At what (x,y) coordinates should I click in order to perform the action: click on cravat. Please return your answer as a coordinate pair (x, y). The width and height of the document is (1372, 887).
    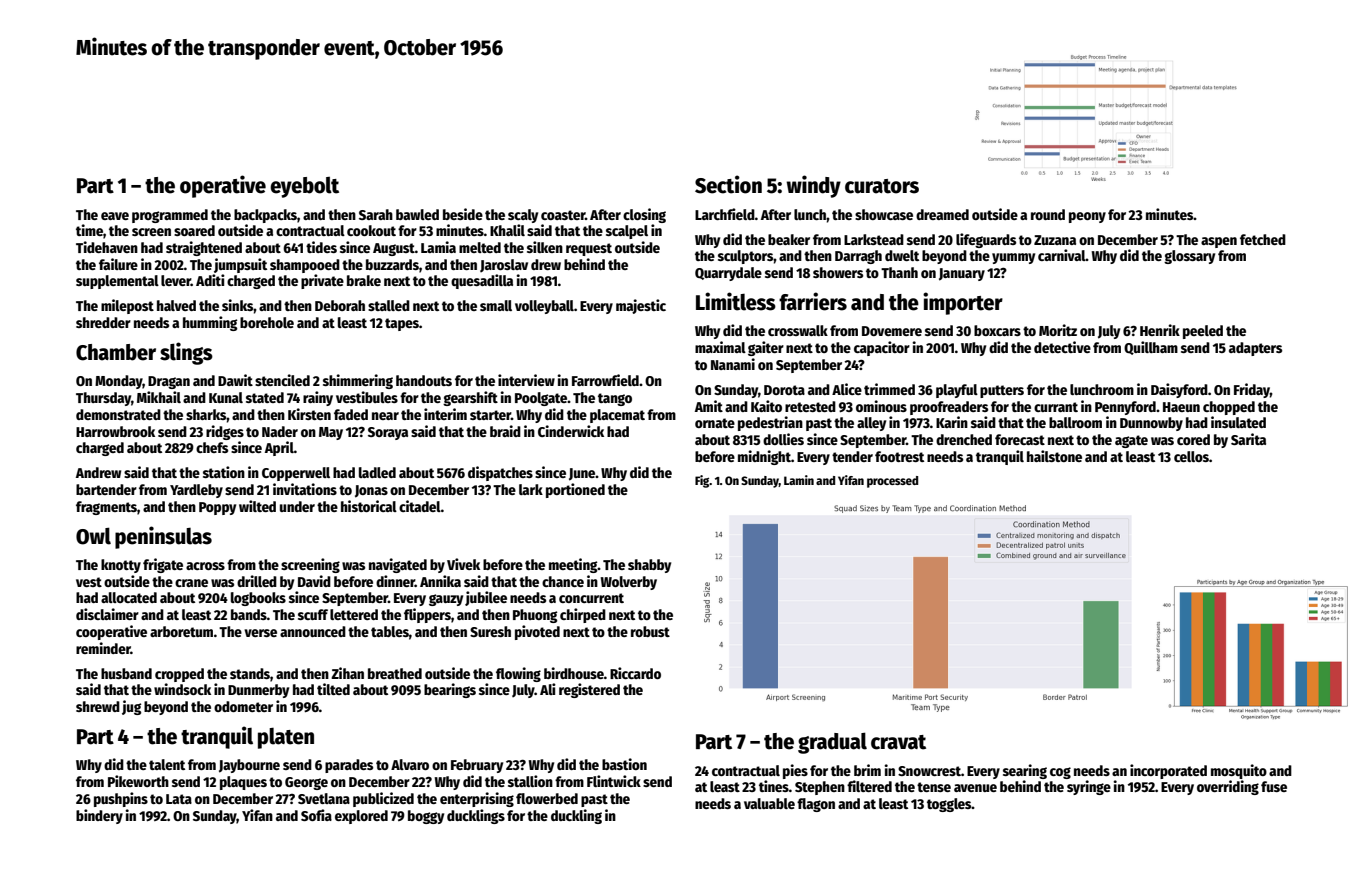
    Looking at the image, I should click on (898, 742).
